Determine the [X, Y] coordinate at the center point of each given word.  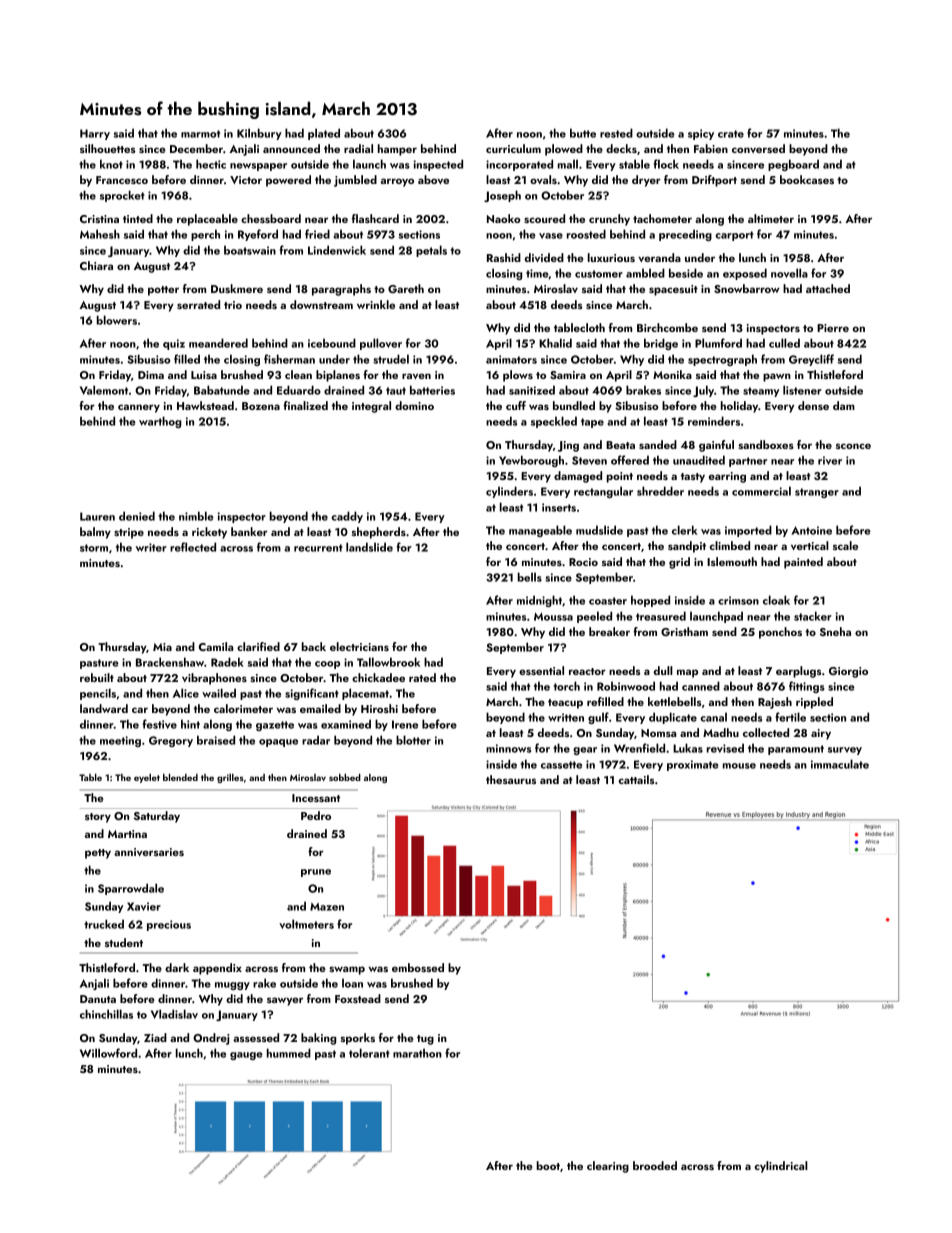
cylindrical [781, 1167]
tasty [693, 478]
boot [548, 1165]
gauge [246, 1056]
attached [828, 288]
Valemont [104, 390]
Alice [186, 693]
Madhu [721, 732]
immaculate [840, 764]
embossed [418, 967]
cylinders [509, 492]
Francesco [122, 180]
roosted [586, 234]
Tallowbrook [388, 662]
